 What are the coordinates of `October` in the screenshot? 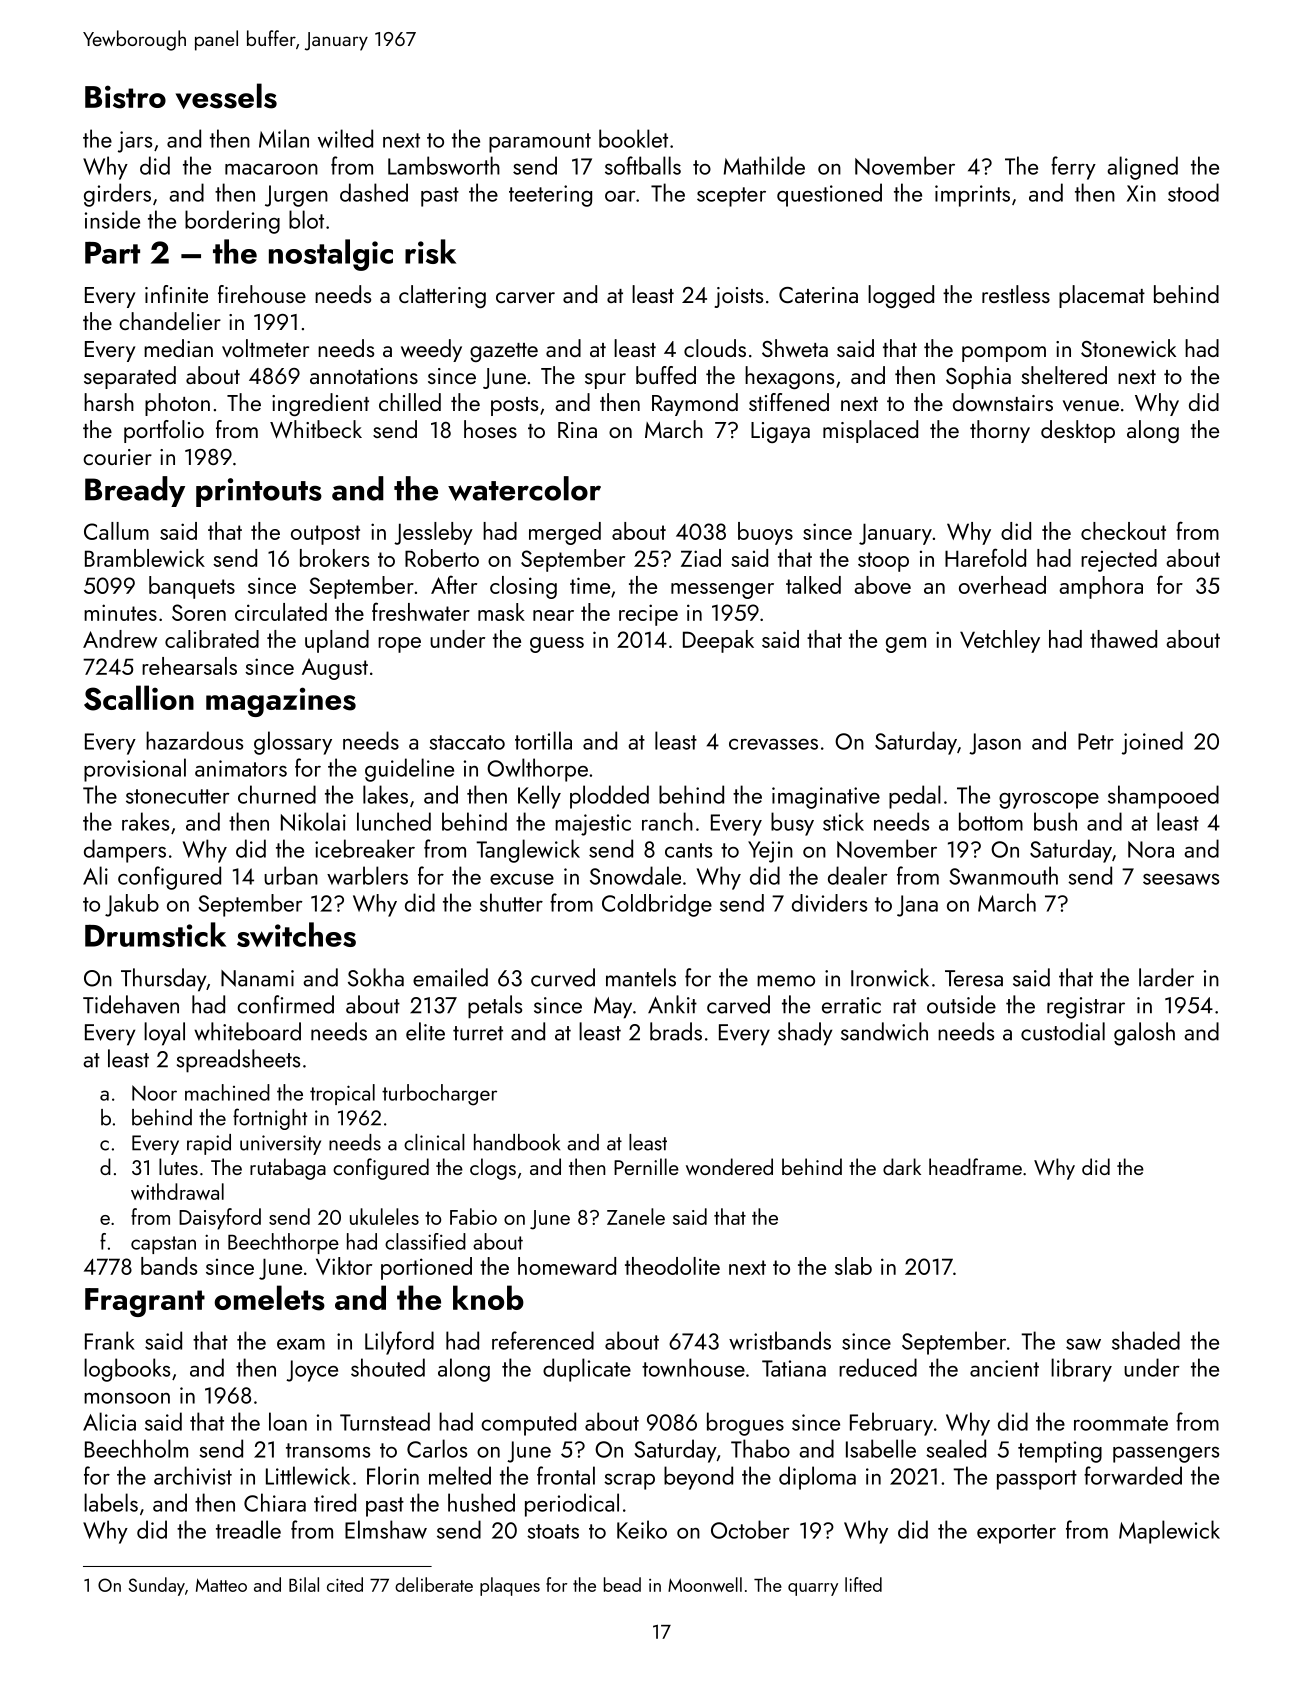 It's located at (750, 1529).
